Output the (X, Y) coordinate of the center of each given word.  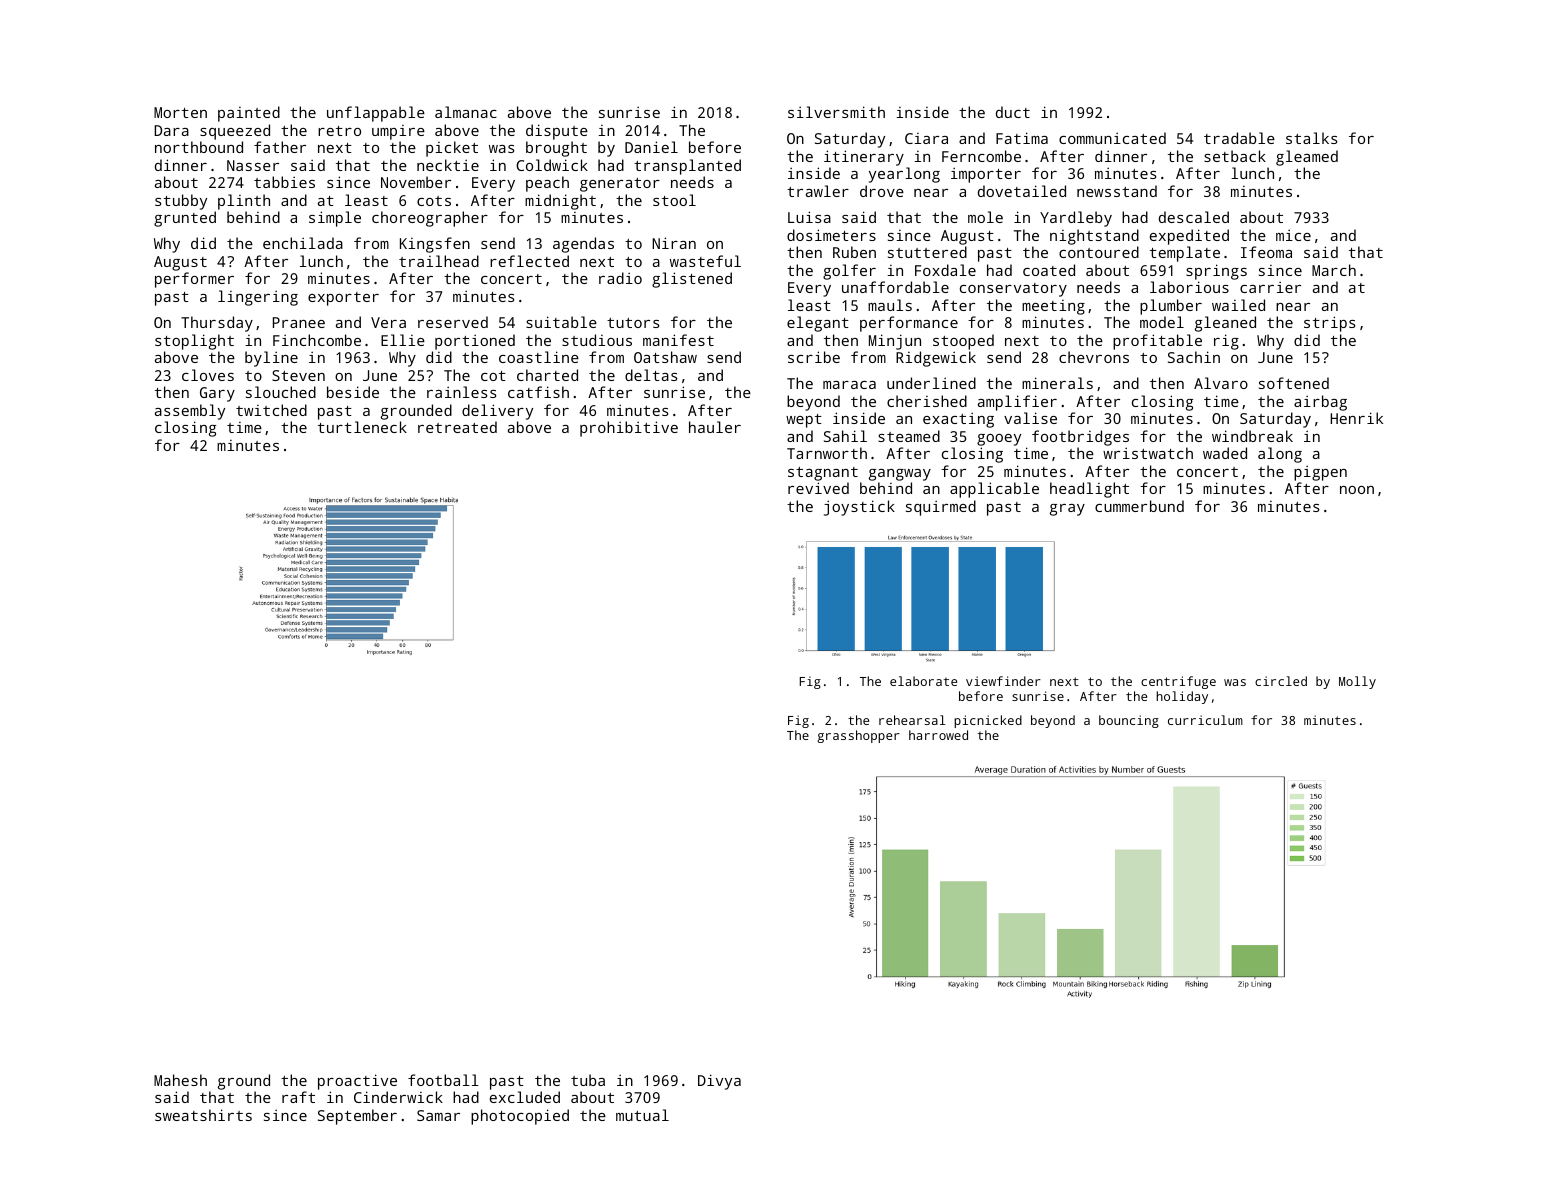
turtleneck (362, 427)
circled (1281, 681)
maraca (849, 385)
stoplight (194, 342)
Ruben (854, 252)
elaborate (923, 681)
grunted (185, 219)
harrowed (938, 735)
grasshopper (858, 736)
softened (1294, 383)
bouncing (1129, 721)
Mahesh (180, 1080)
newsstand (1117, 191)
